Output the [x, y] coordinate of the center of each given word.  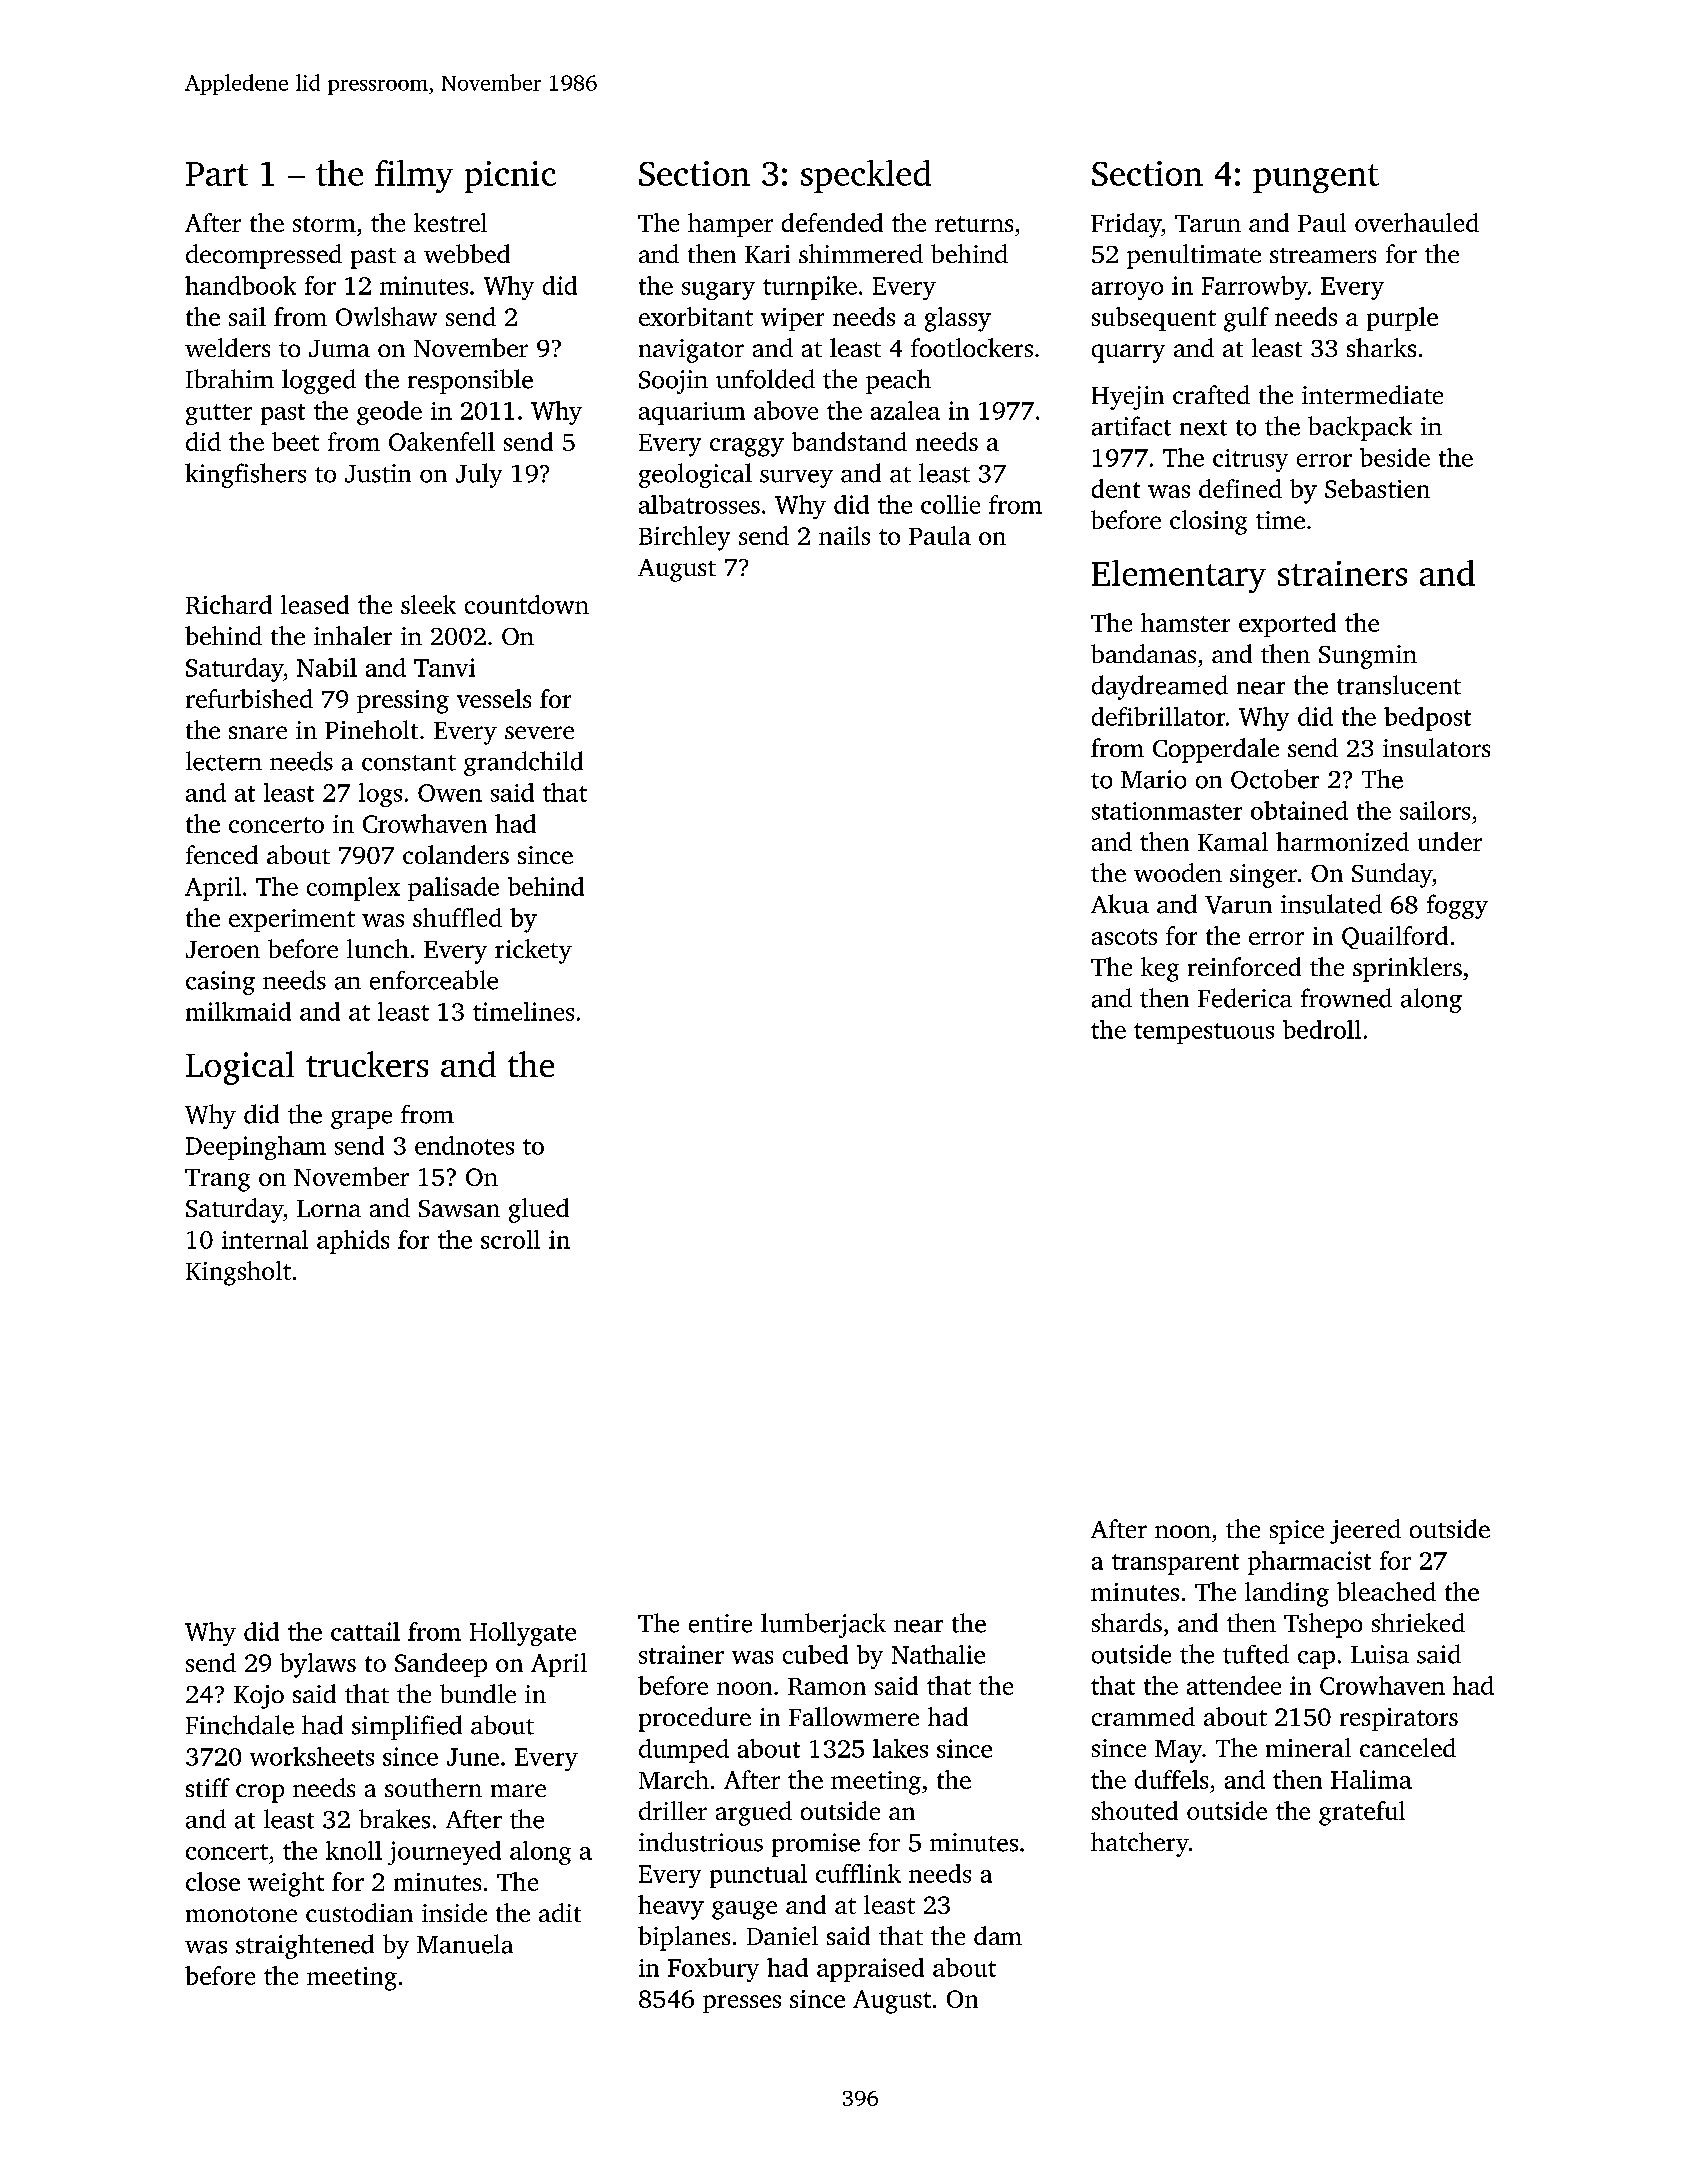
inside [454, 1912]
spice [1297, 1532]
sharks [1381, 347]
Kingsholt [238, 1273]
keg [1160, 969]
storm [324, 224]
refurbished [249, 698]
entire [720, 1623]
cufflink [858, 1873]
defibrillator [1158, 716]
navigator [691, 351]
